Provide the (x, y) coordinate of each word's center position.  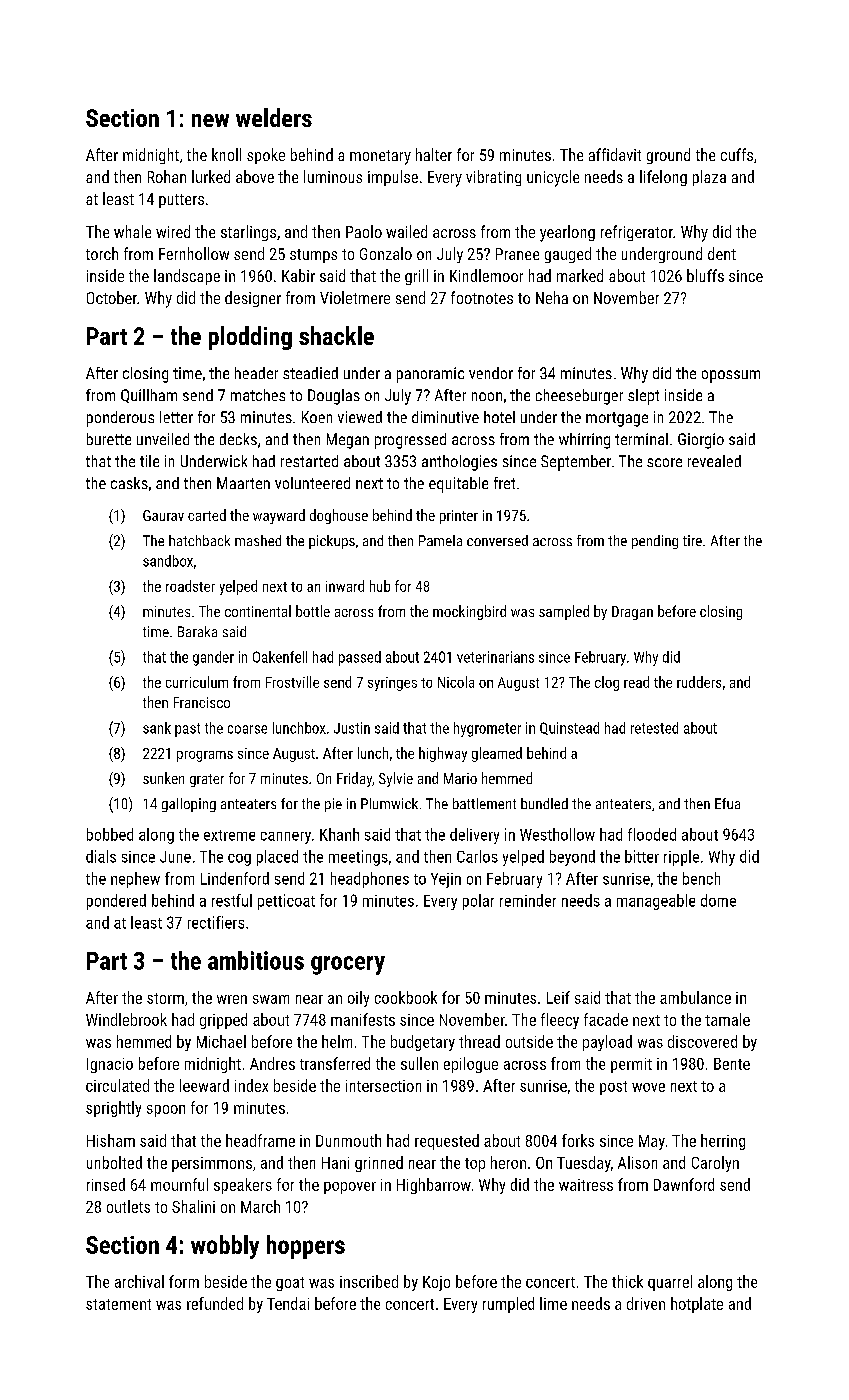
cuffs (737, 154)
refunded (215, 1303)
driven (646, 1303)
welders (274, 117)
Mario (460, 778)
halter (434, 154)
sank (157, 728)
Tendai (288, 1303)
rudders (699, 682)
